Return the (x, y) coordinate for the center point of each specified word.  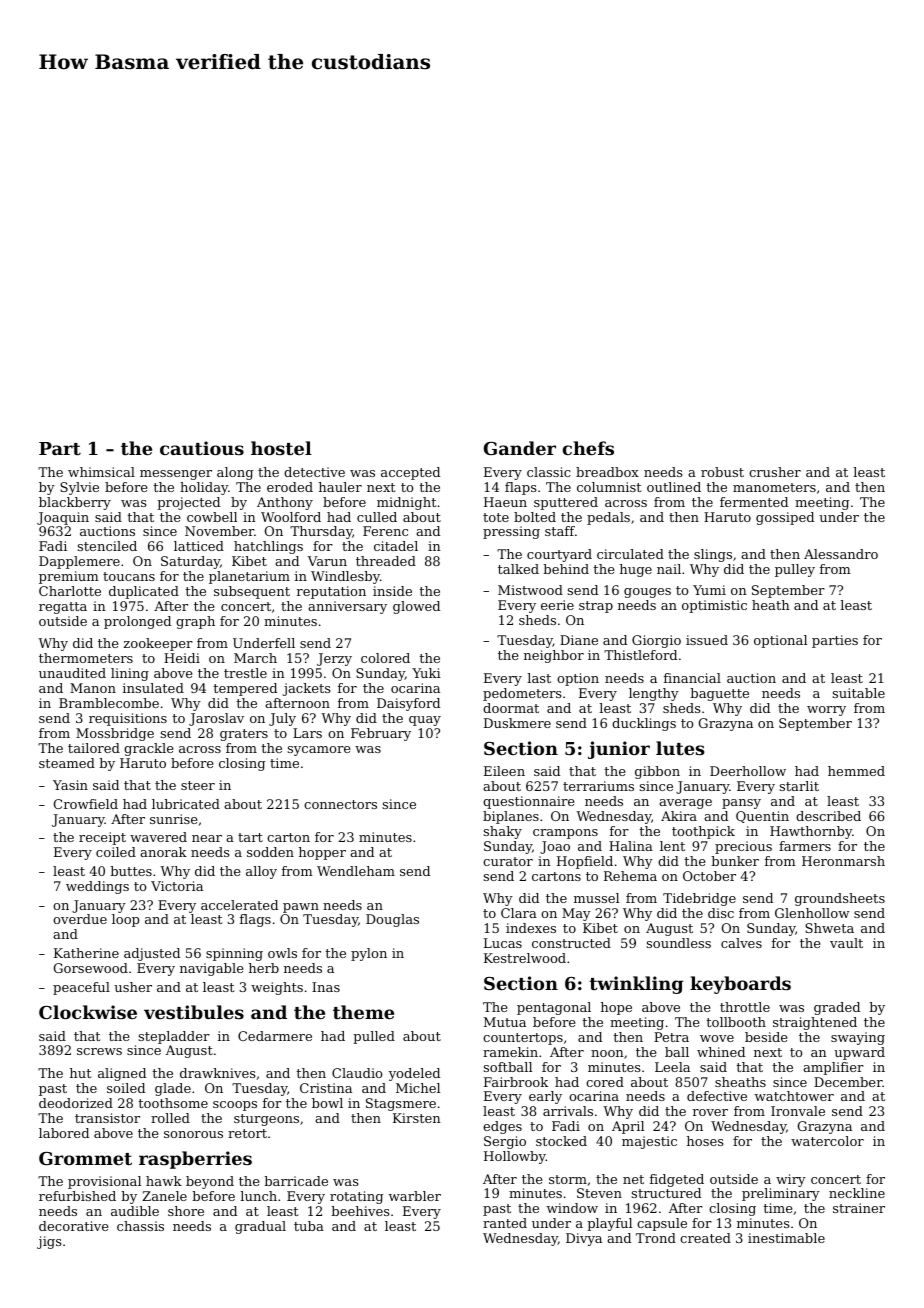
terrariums (598, 786)
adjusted (152, 954)
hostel (281, 448)
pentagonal (554, 1008)
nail (669, 569)
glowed (416, 607)
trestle (245, 673)
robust (722, 472)
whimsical (101, 472)
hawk (164, 1181)
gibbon (657, 772)
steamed (67, 763)
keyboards (740, 985)
